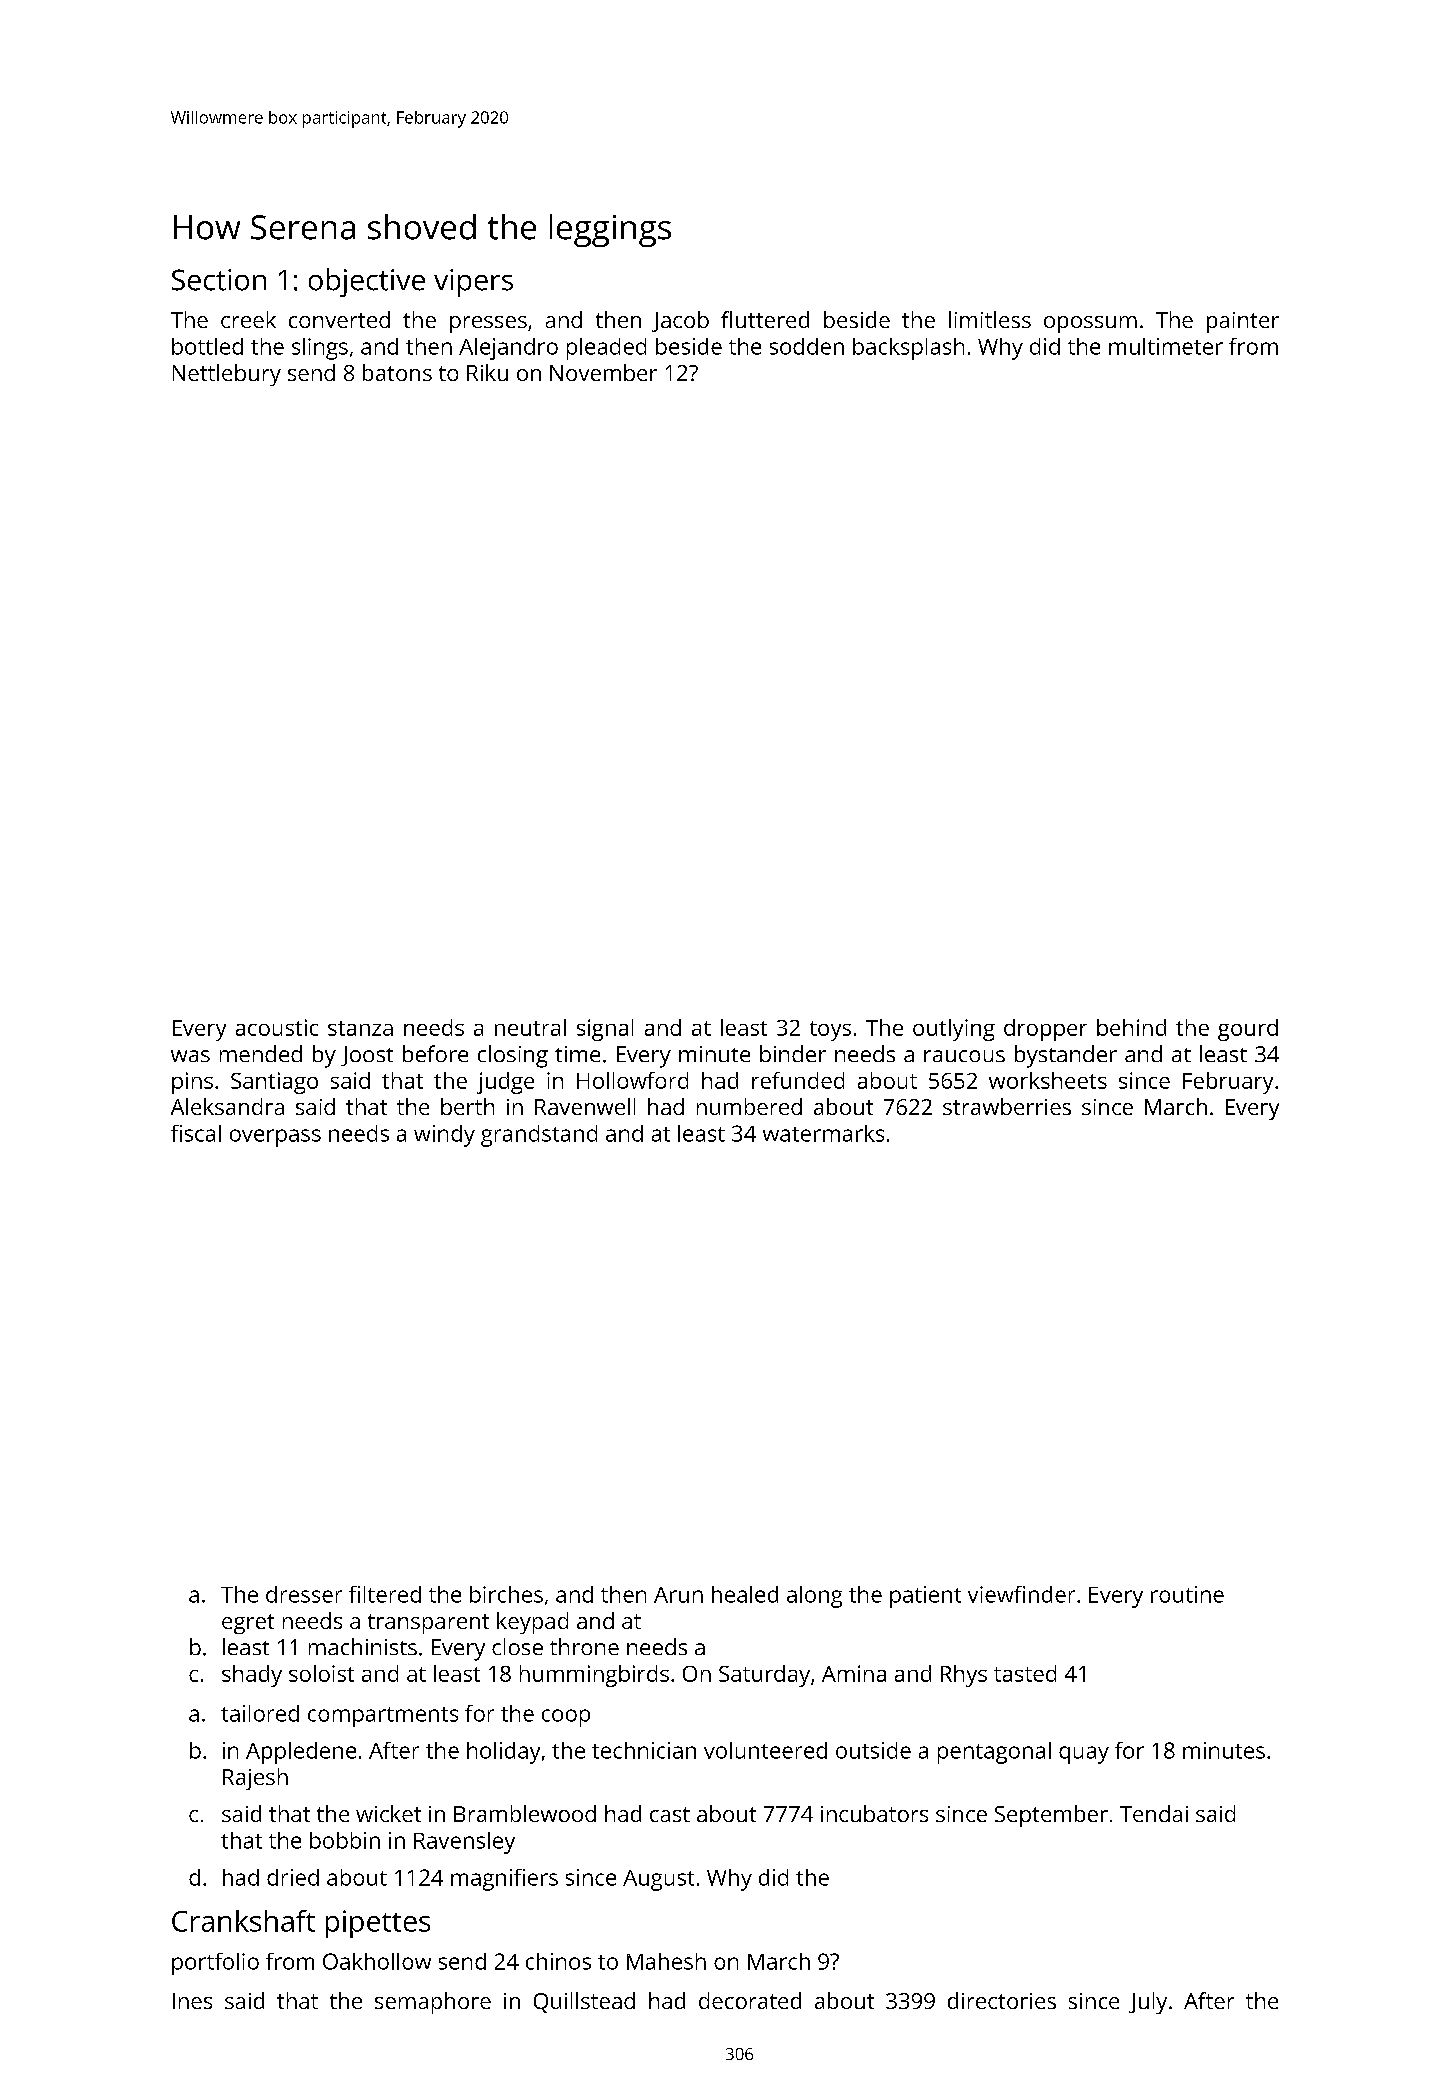 The width and height of the image is (1450, 2100). What do you see at coordinates (908, 349) in the image?
I see `backsplash` at bounding box center [908, 349].
